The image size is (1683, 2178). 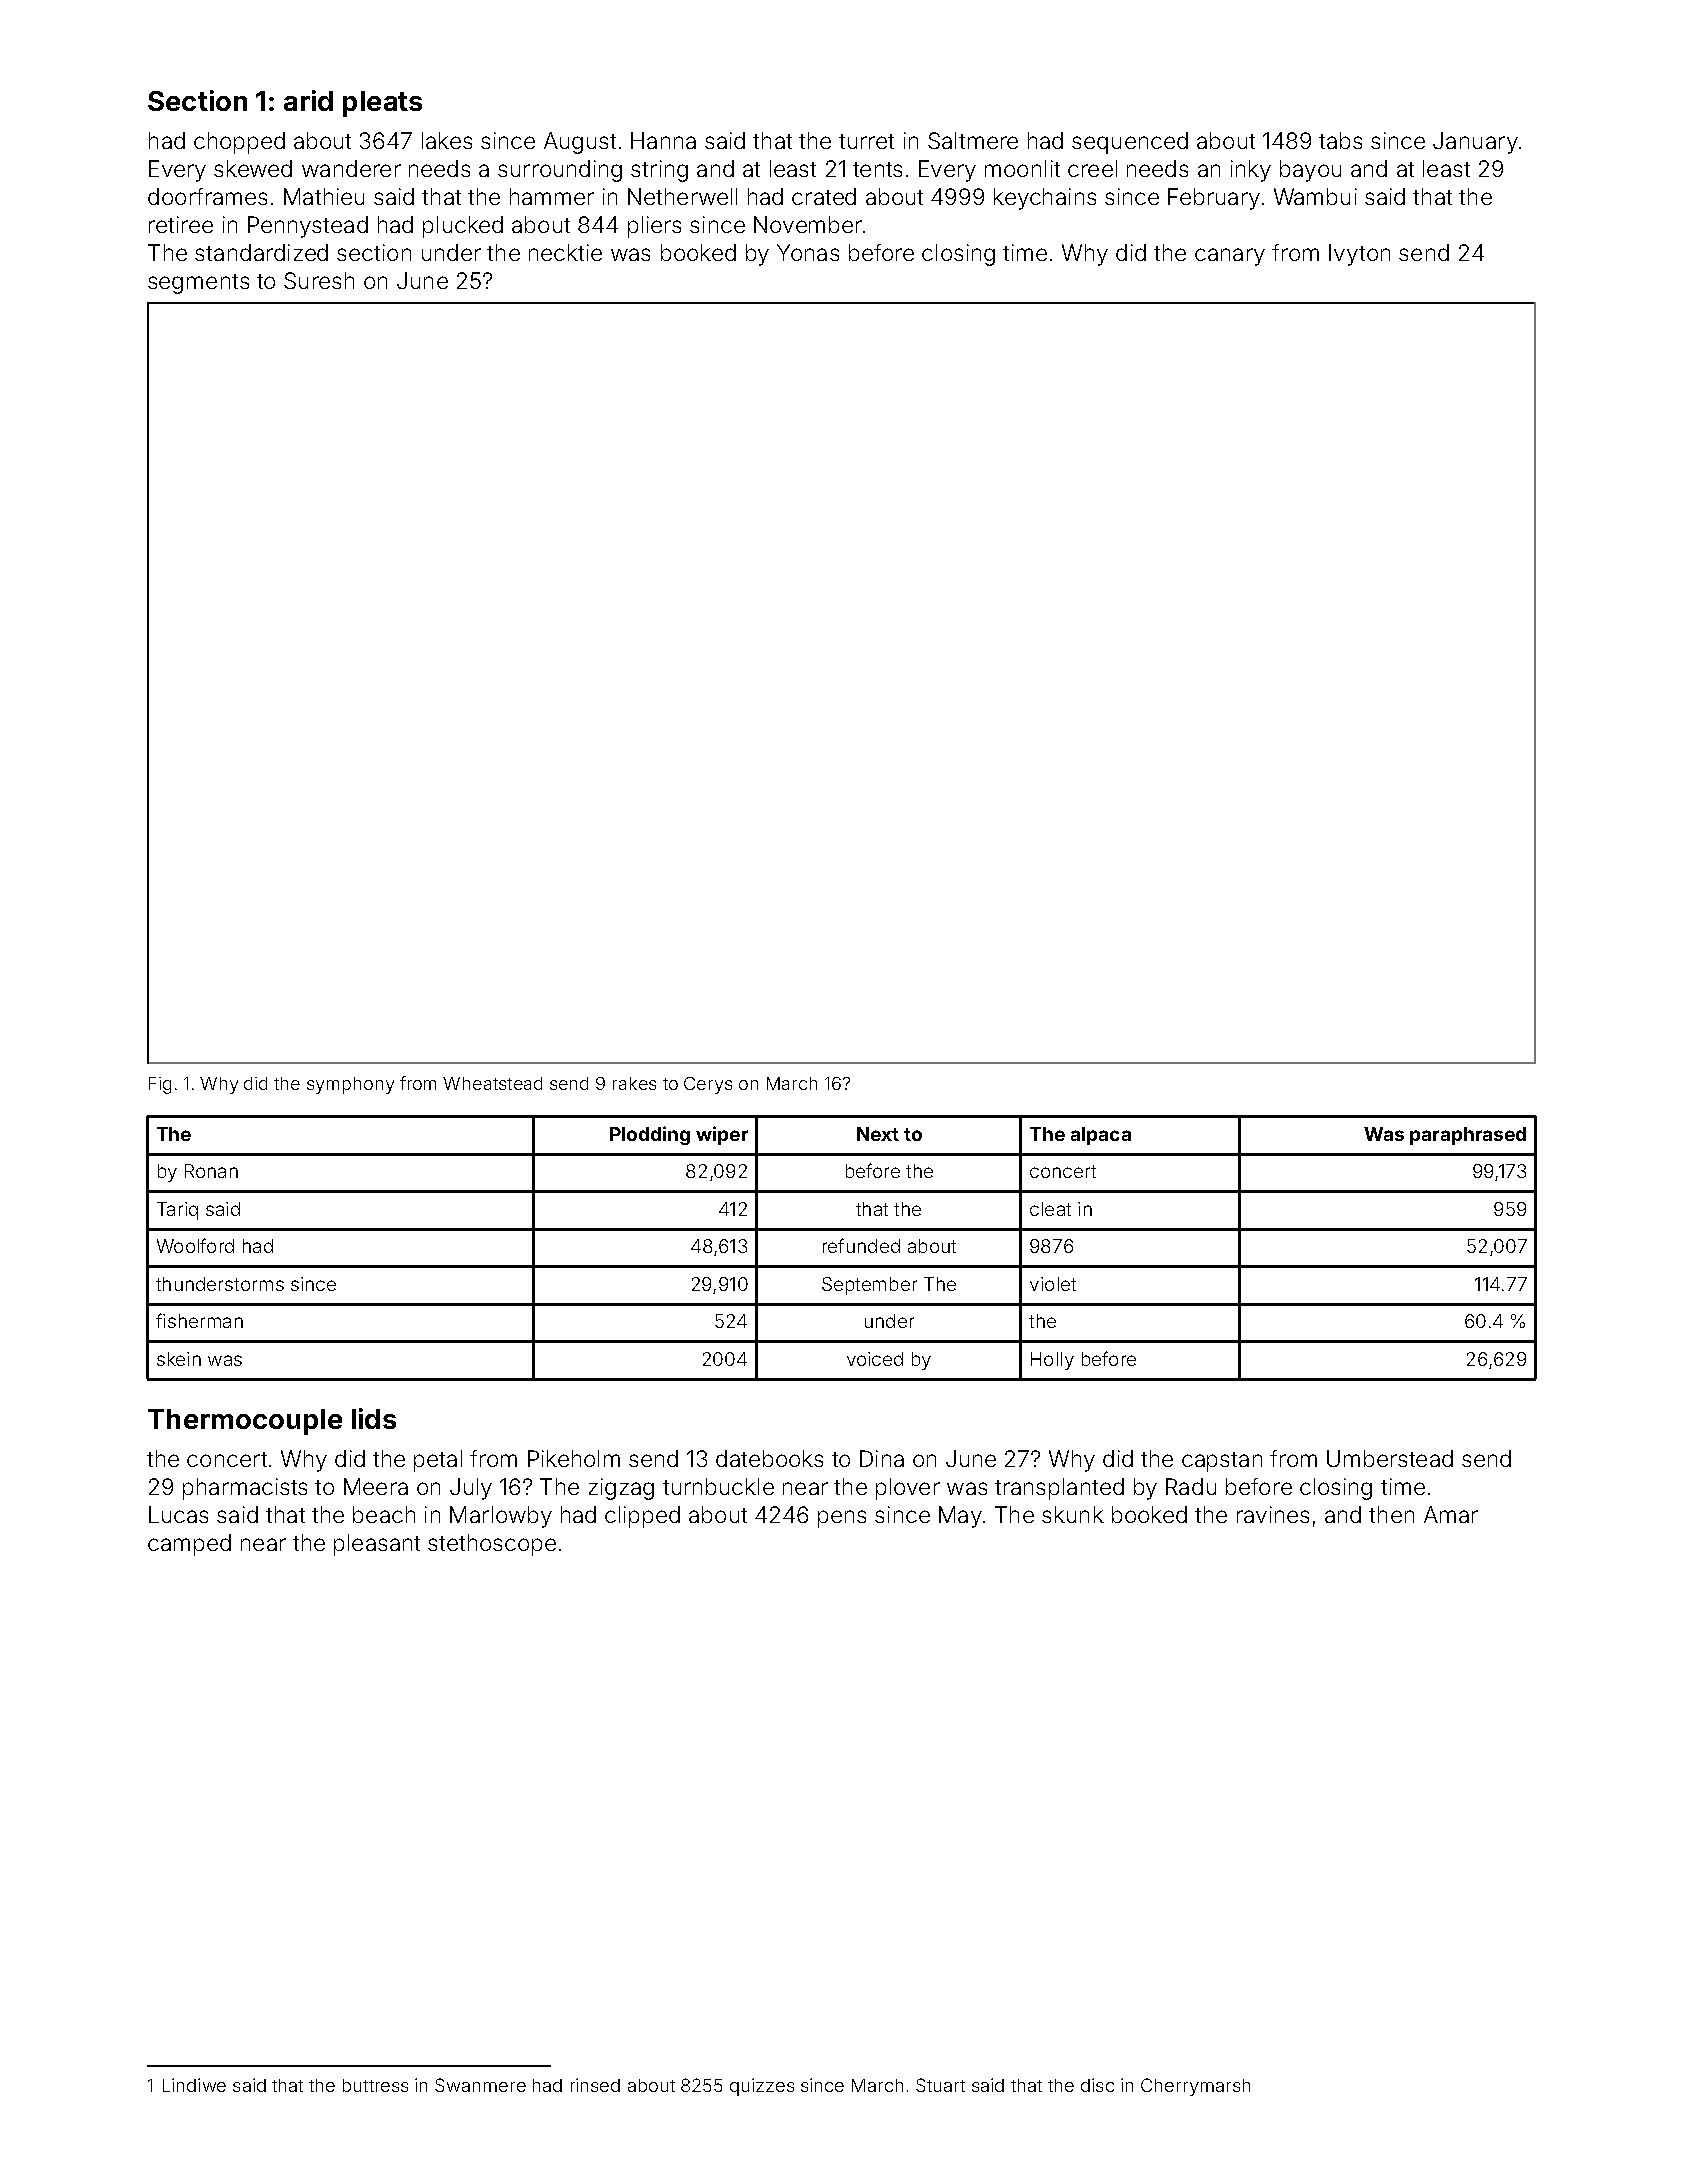 What do you see at coordinates (1468, 1136) in the image?
I see `paraphrased` at bounding box center [1468, 1136].
